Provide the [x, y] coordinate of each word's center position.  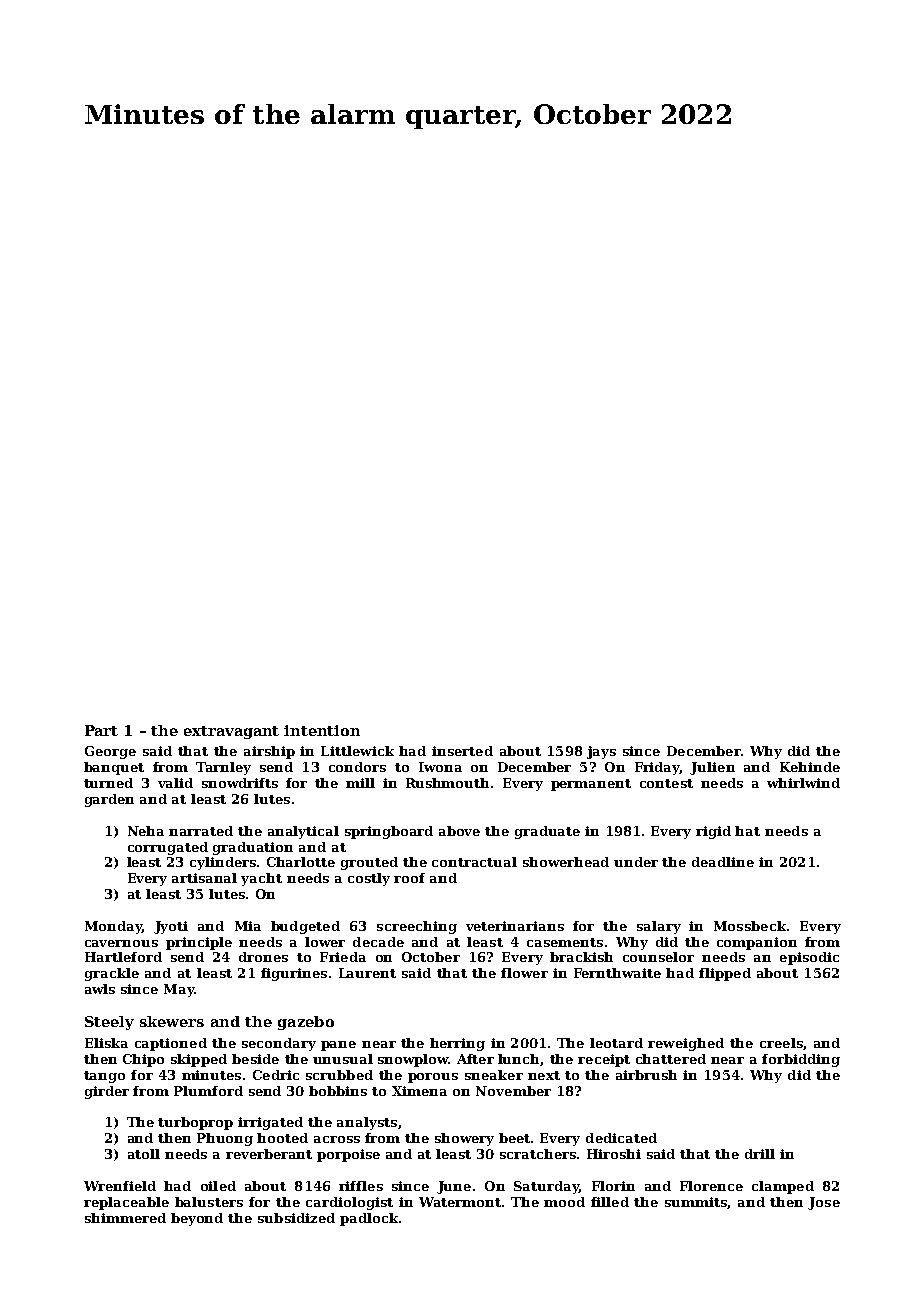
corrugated [168, 848]
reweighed [686, 1044]
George [110, 752]
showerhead [566, 862]
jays [601, 752]
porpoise [348, 1155]
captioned [171, 1044]
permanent [591, 785]
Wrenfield [120, 1186]
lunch [518, 1059]
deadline [723, 862]
